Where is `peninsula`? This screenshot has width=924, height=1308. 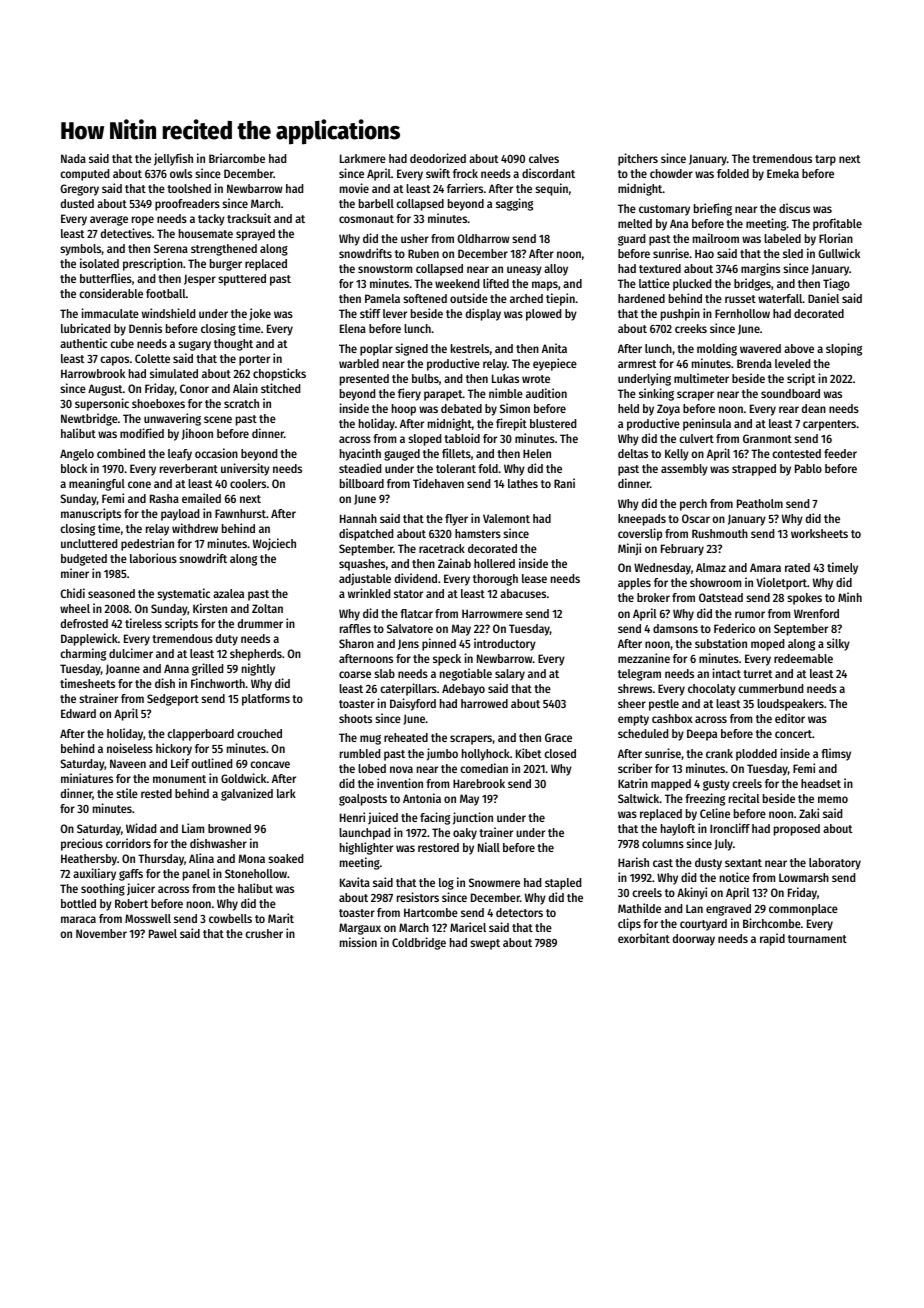 peninsula is located at coordinates (707, 424).
